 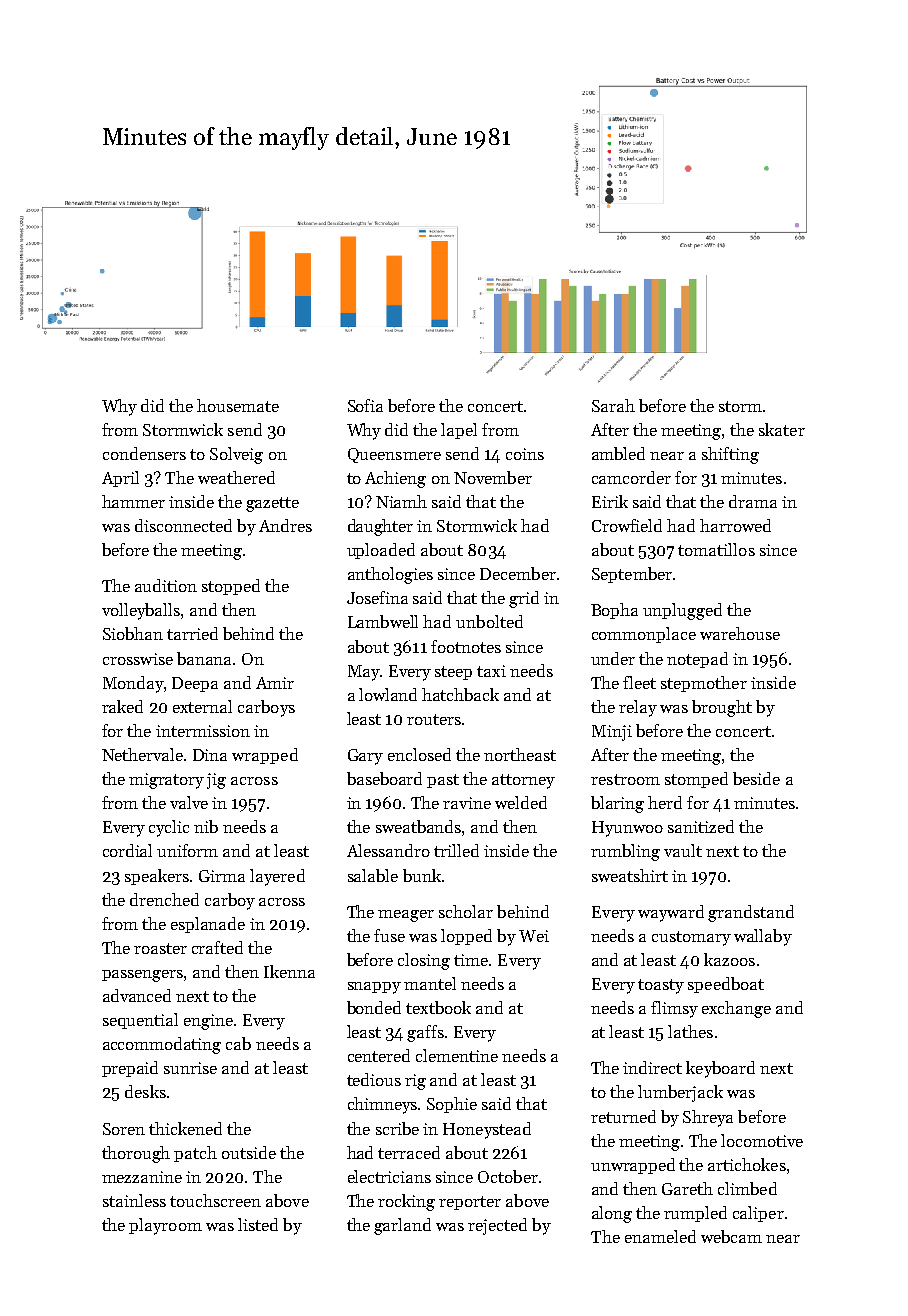 What do you see at coordinates (383, 621) in the screenshot?
I see `Lambwell` at bounding box center [383, 621].
